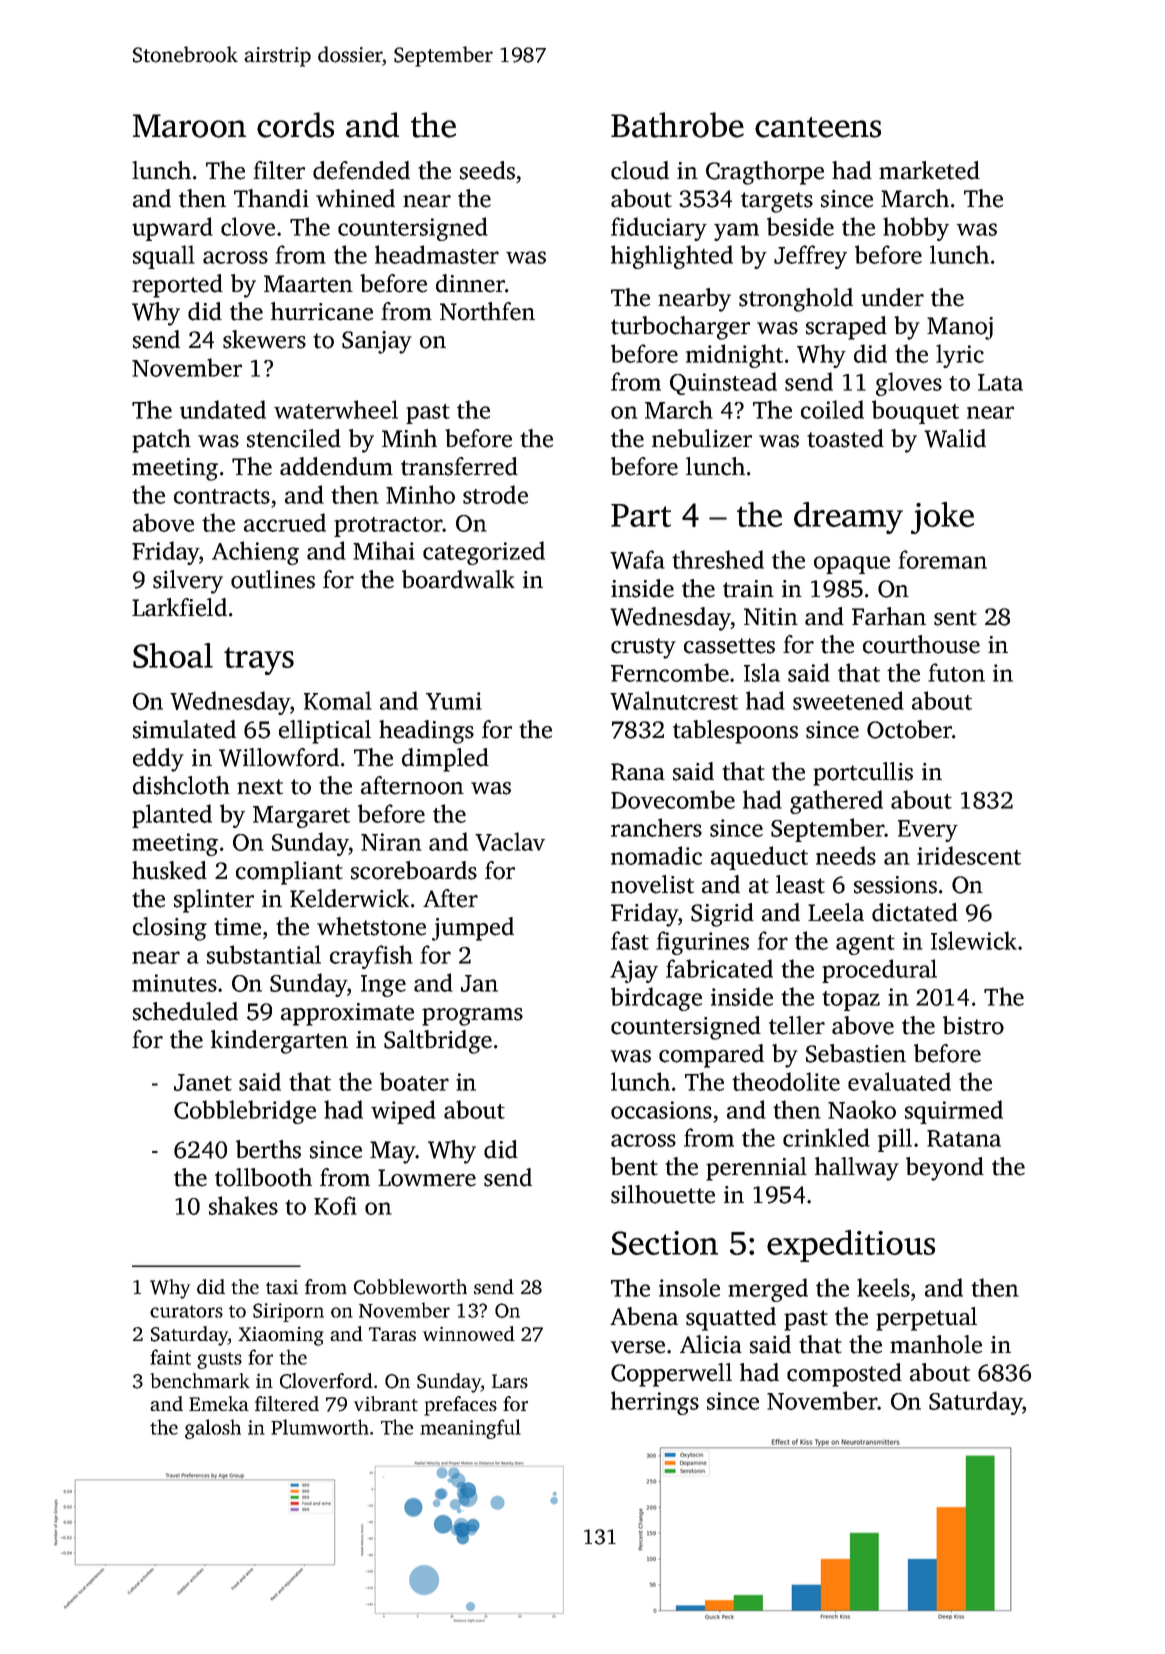  I want to click on Janet, so click(203, 1082).
